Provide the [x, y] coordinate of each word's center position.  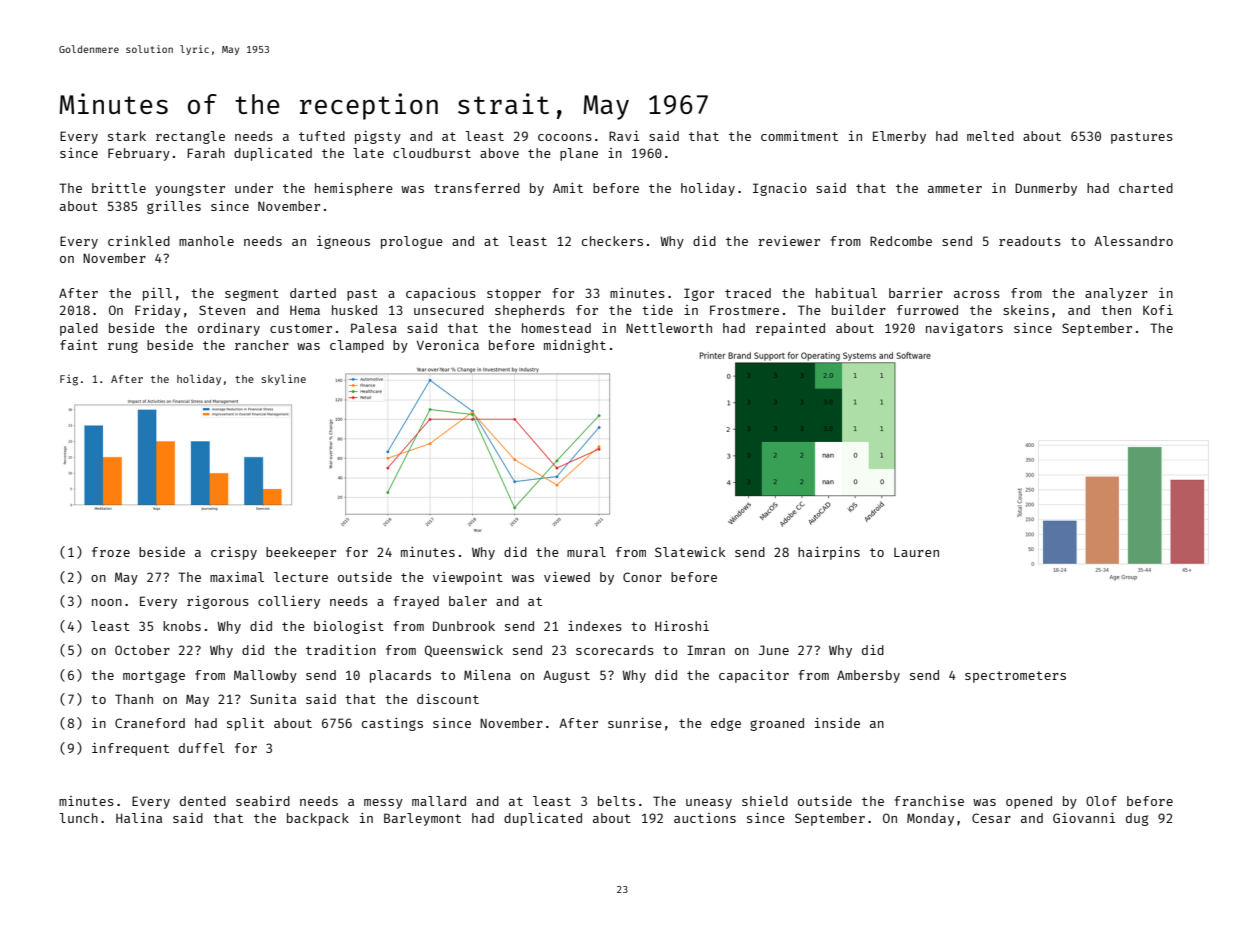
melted [990, 136]
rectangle [190, 137]
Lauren [916, 552]
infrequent [130, 749]
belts [616, 801]
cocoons [565, 137]
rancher [262, 345]
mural [586, 552]
